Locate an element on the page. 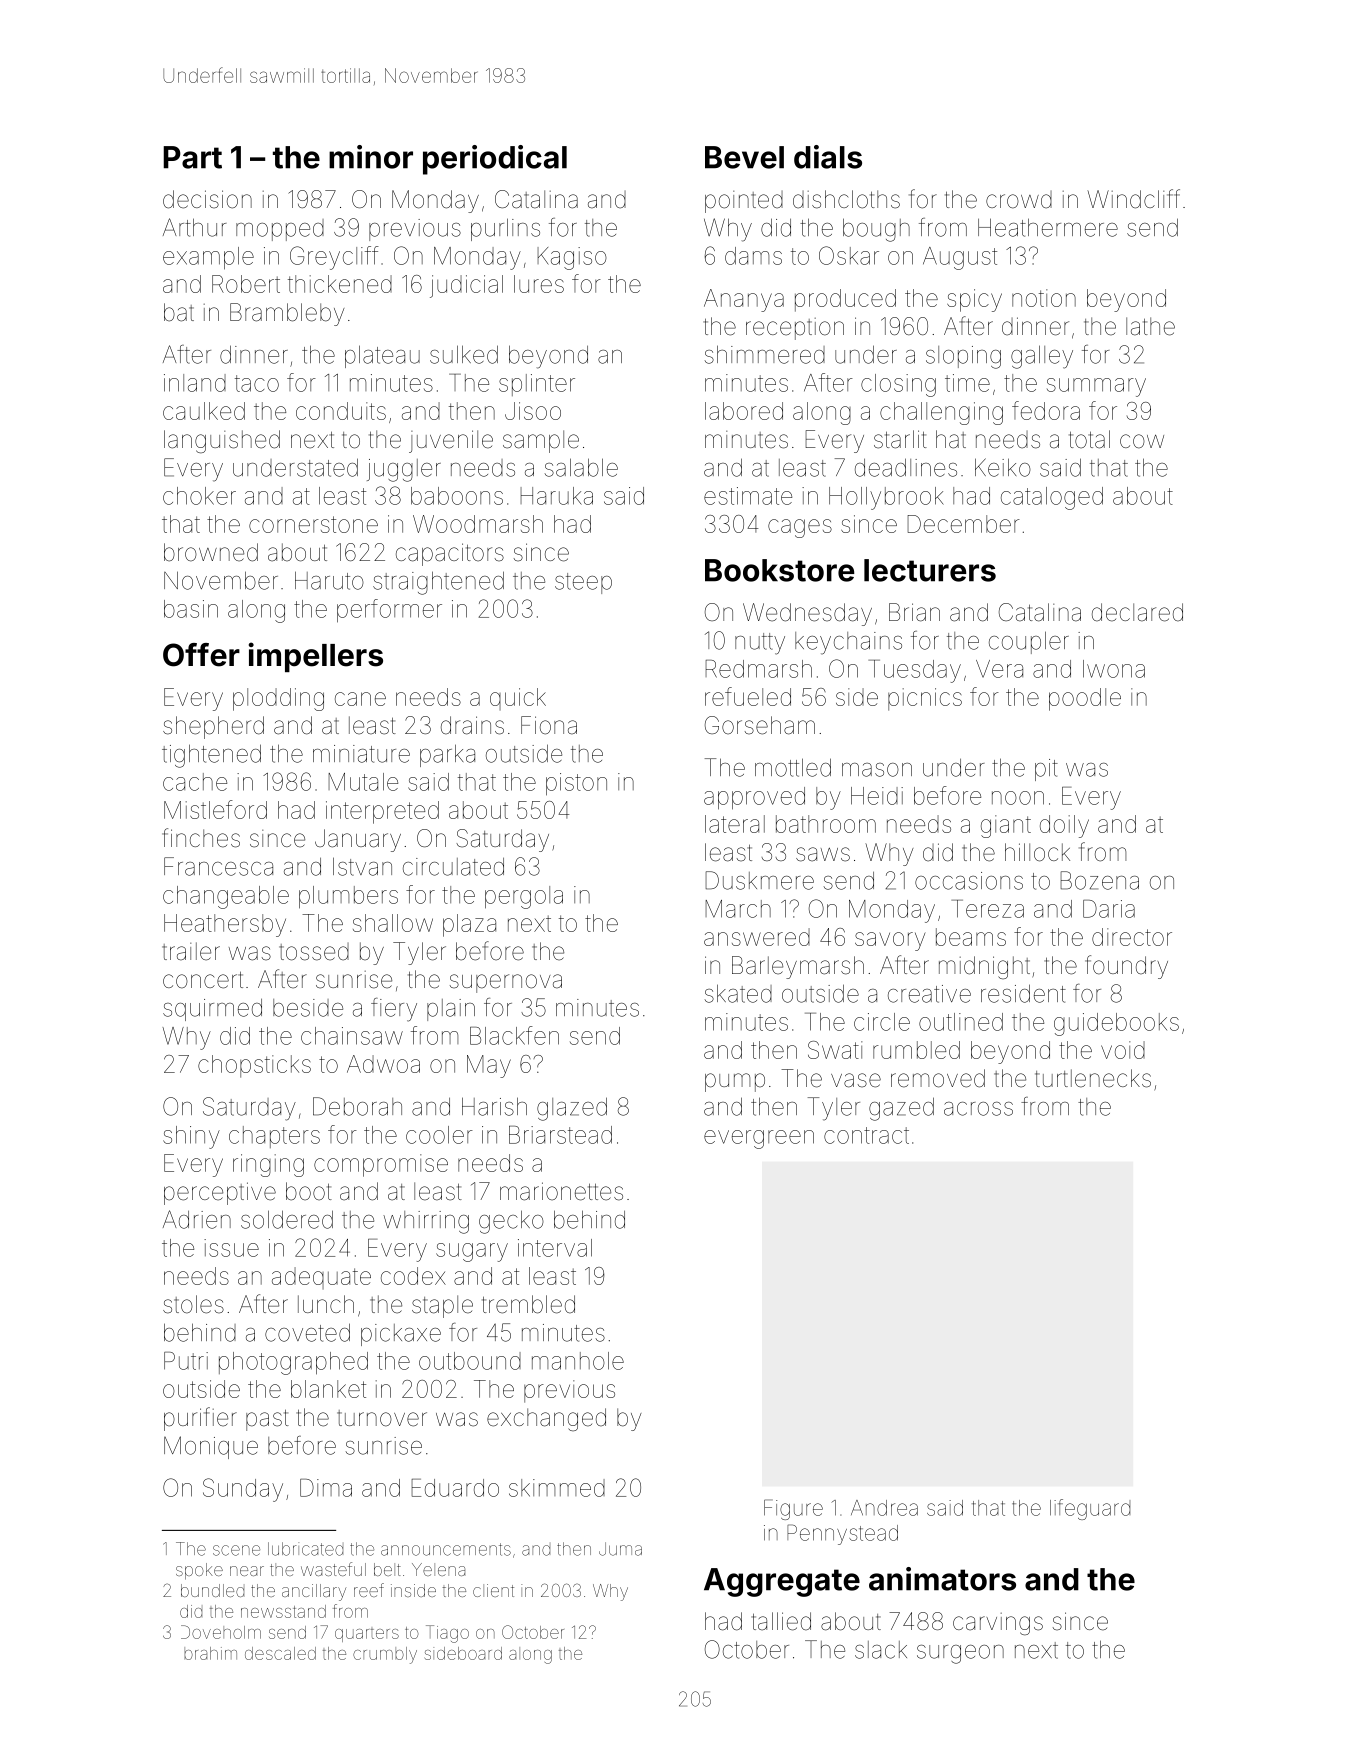 This document has height=1753, width=1354. Figure is located at coordinates (793, 1509).
